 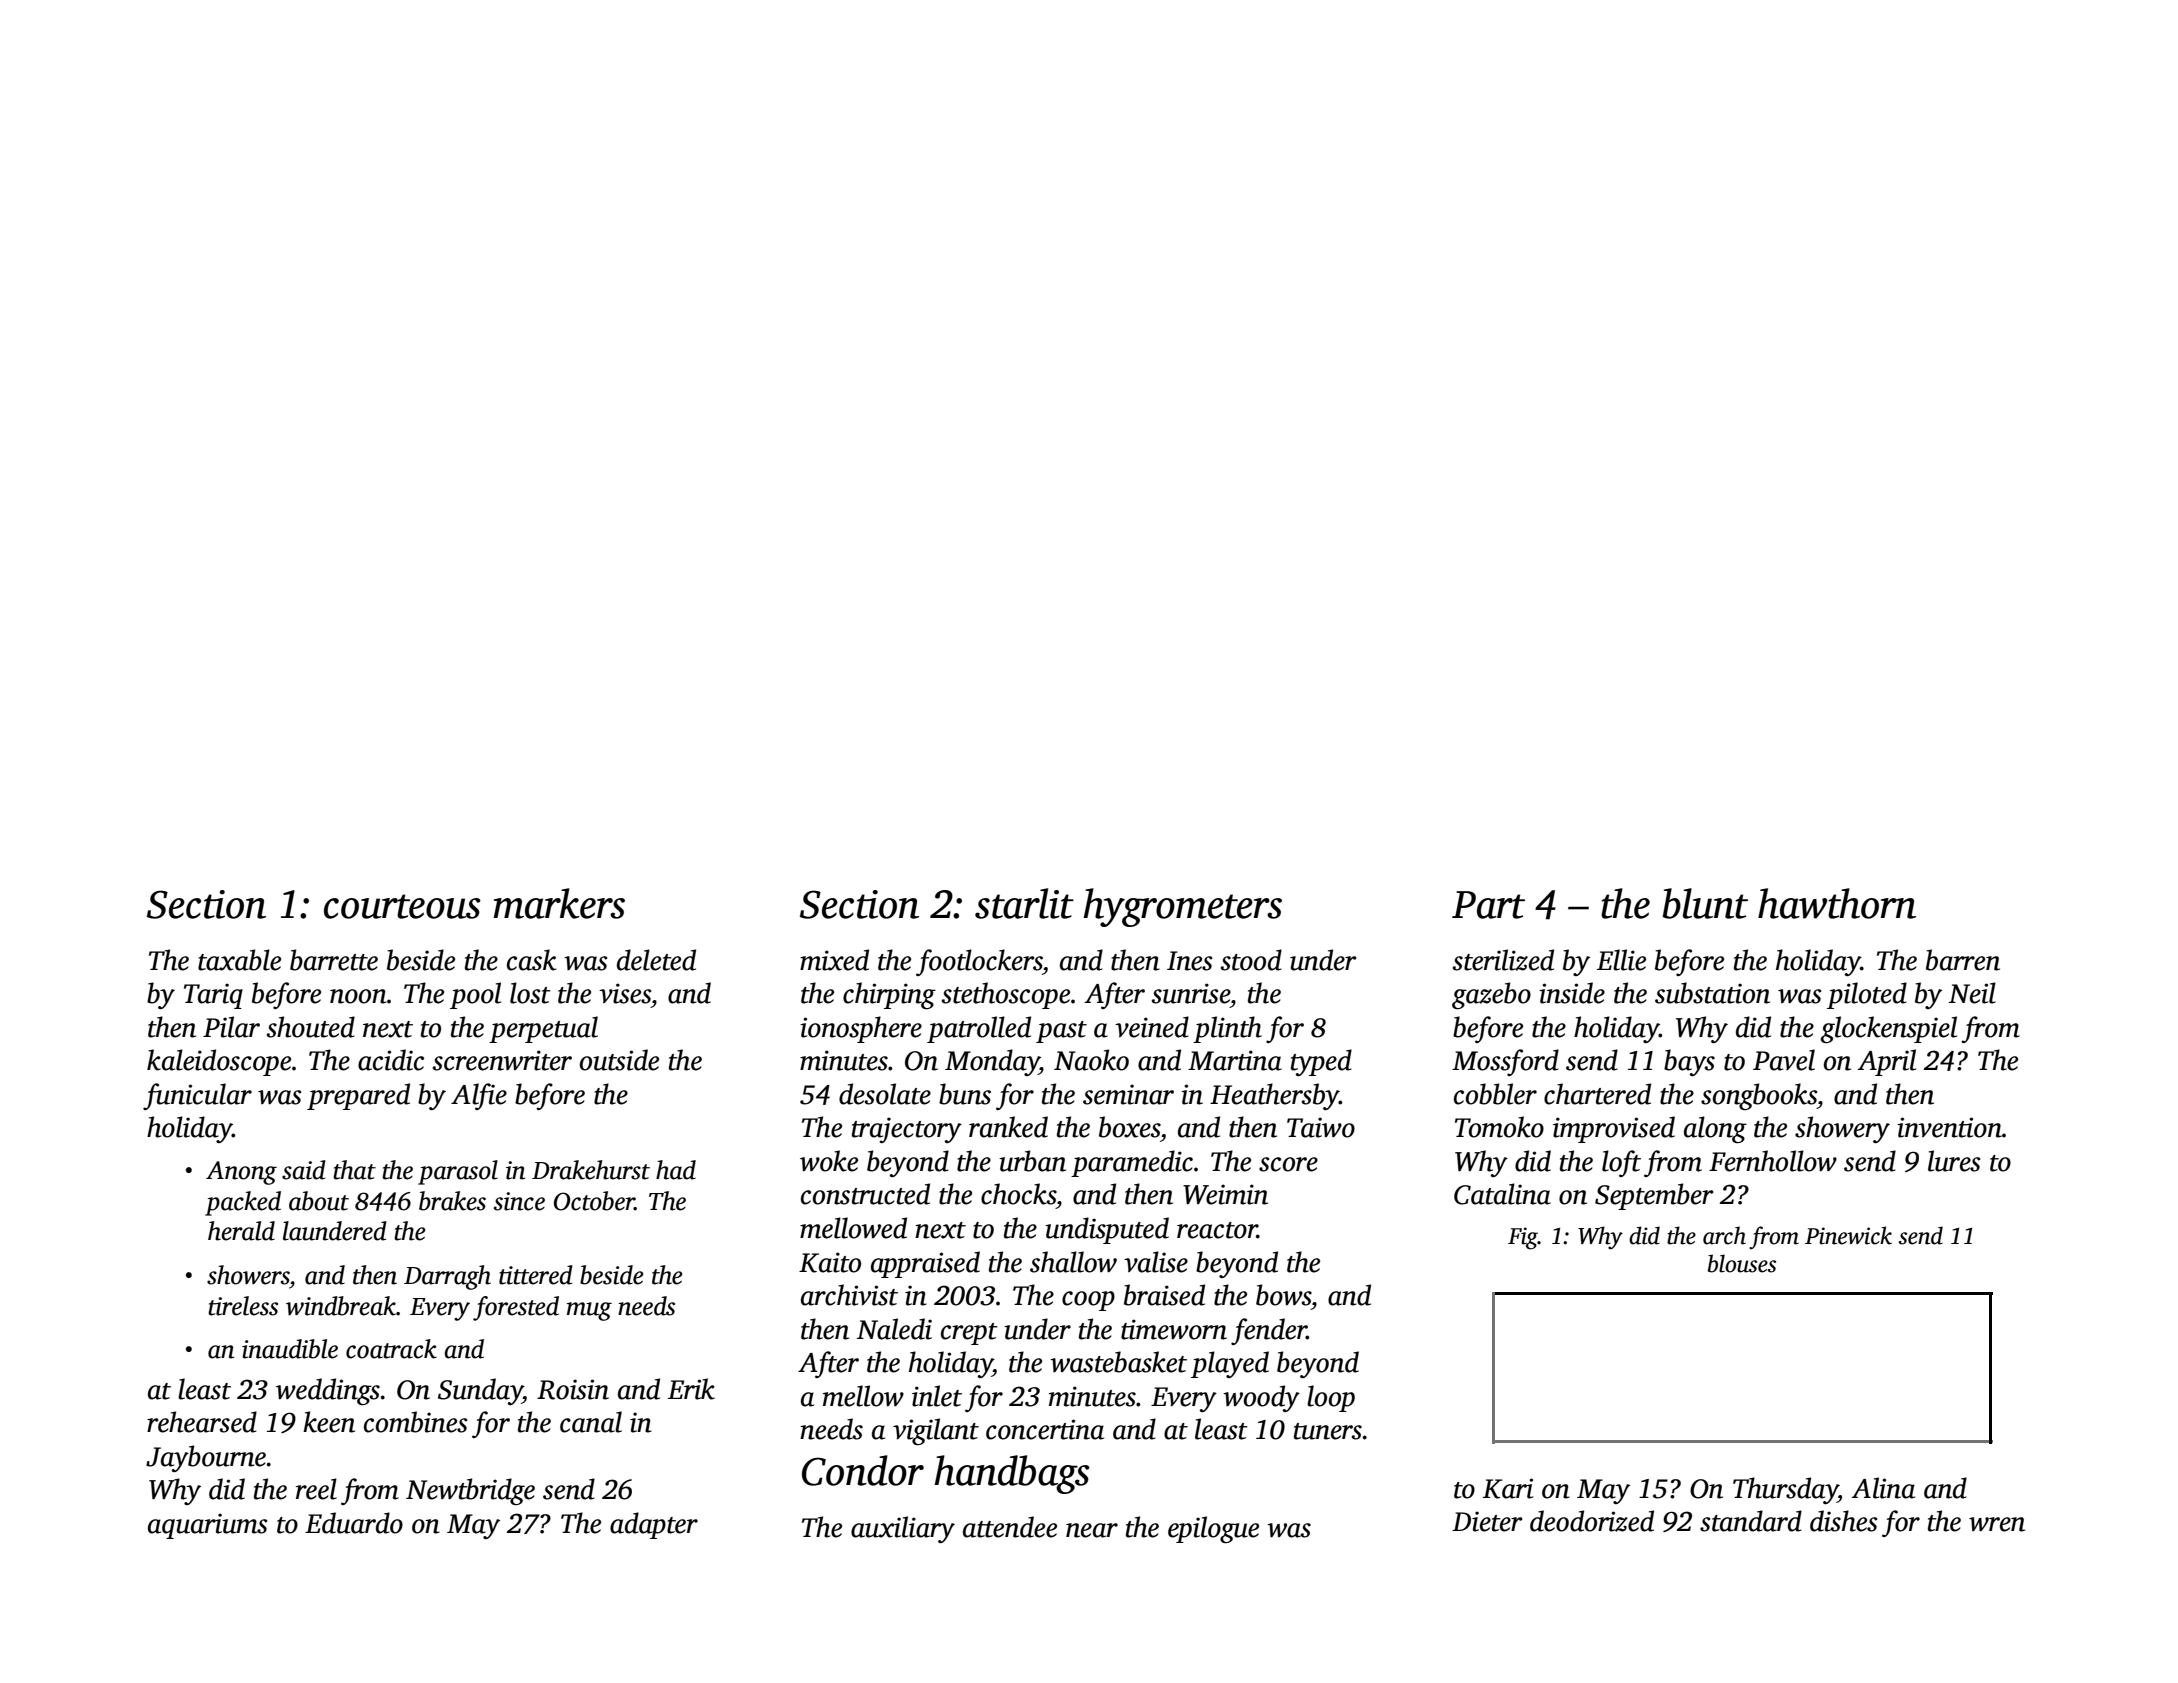 I want to click on inlet, so click(x=937, y=1396).
